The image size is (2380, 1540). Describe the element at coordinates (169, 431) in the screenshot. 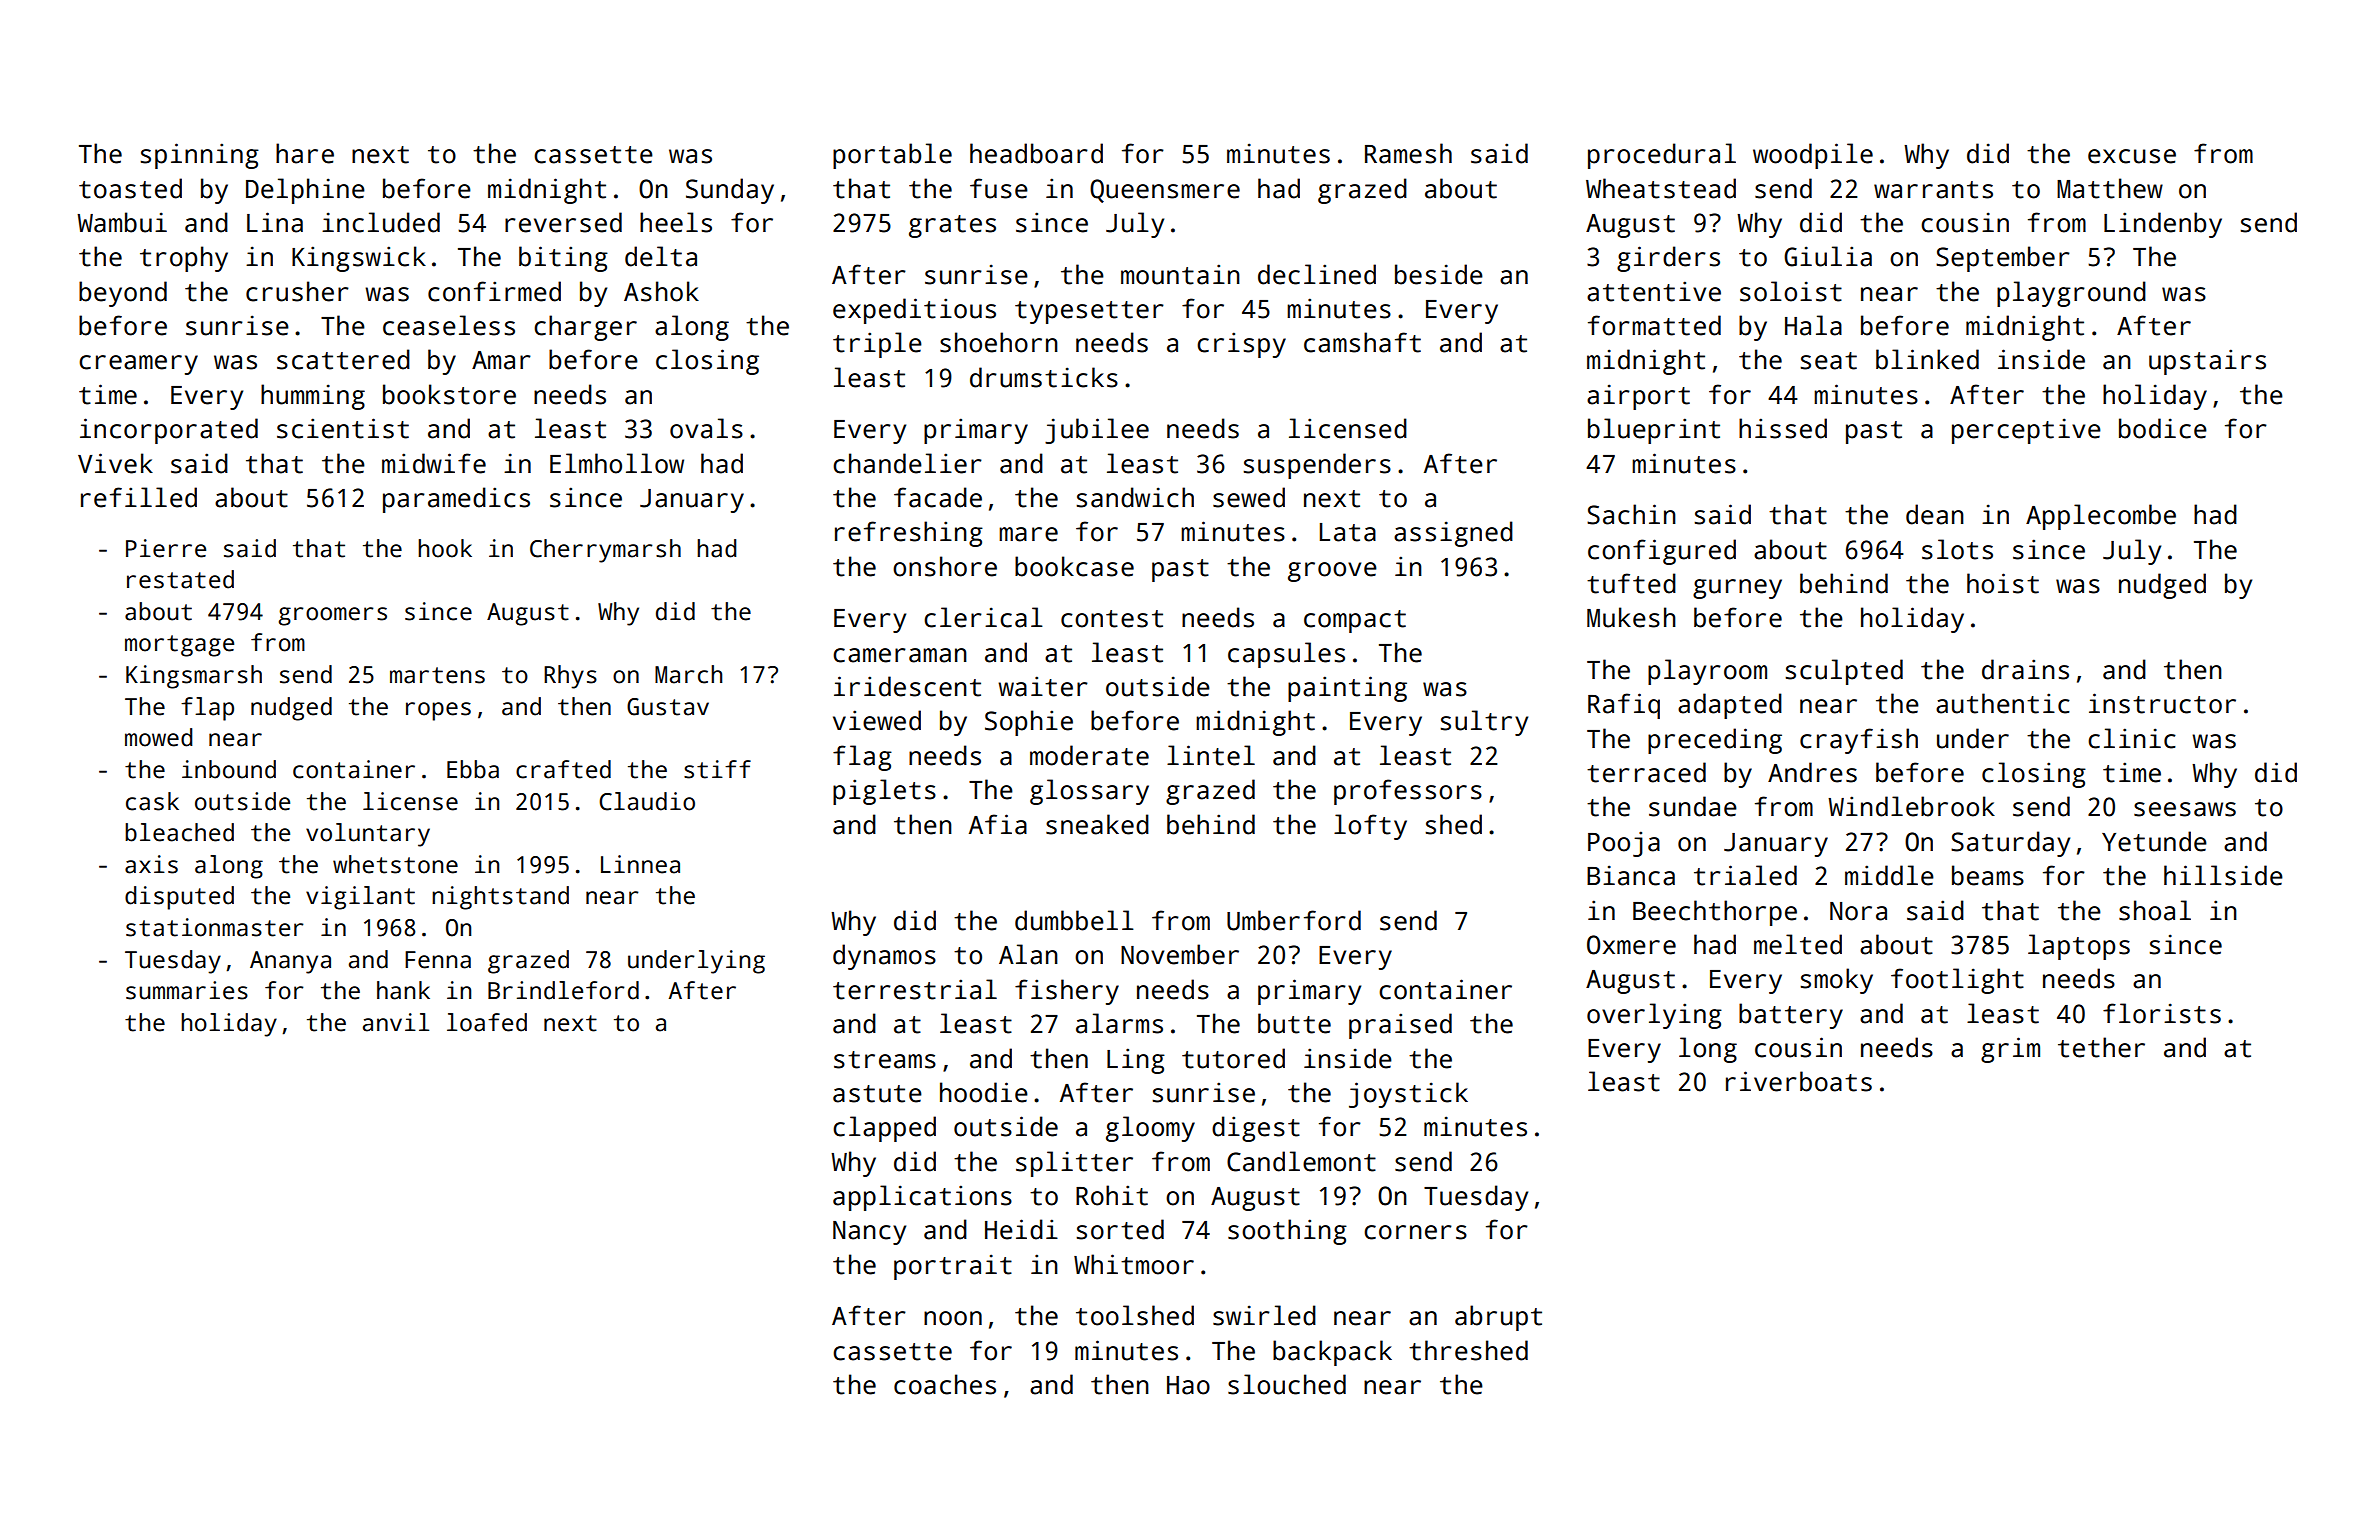

I see `incorporated` at that location.
